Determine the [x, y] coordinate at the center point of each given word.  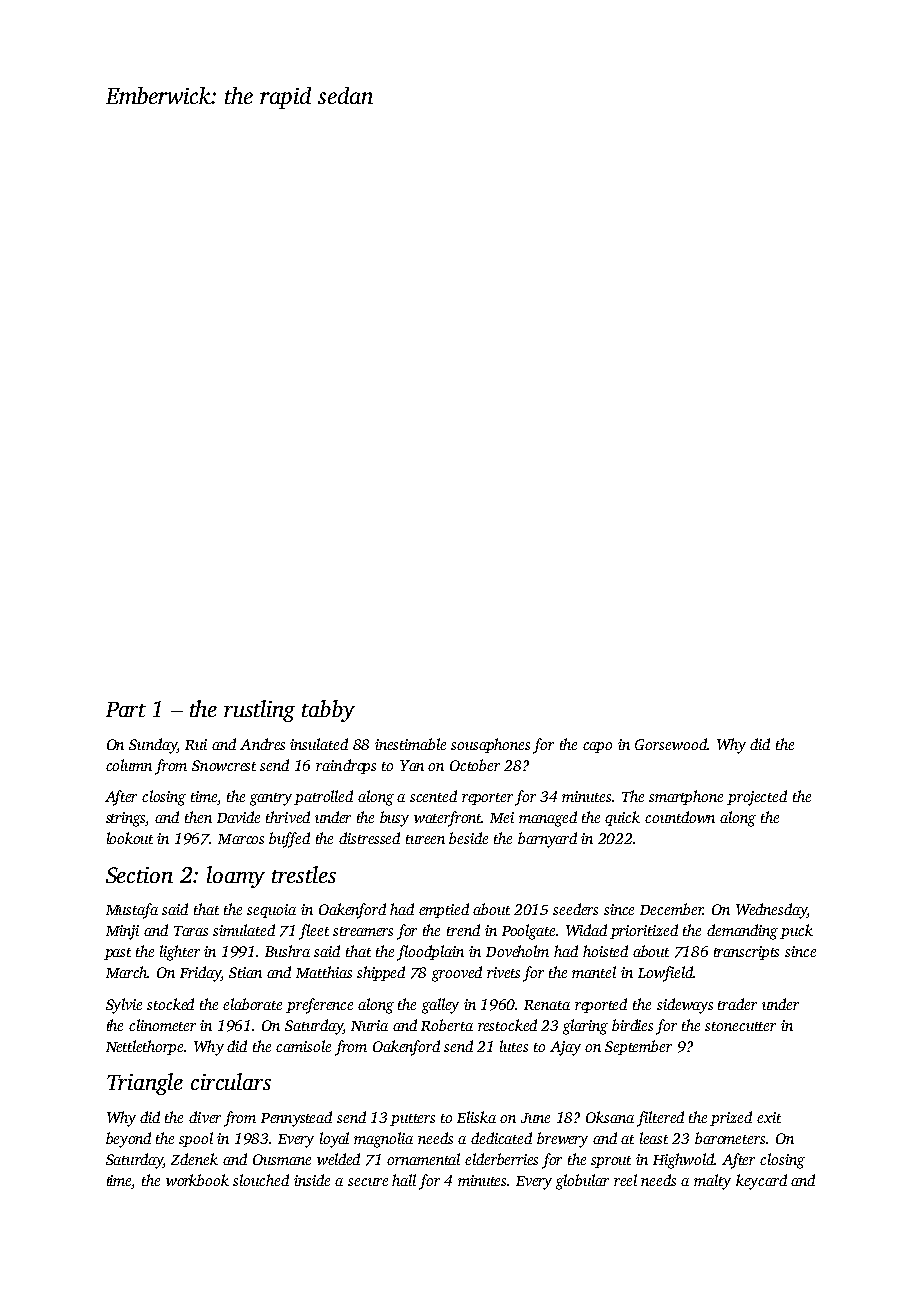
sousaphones [490, 745]
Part [126, 709]
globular [582, 1182]
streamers [363, 931]
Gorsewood [671, 744]
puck [796, 931]
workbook [197, 1180]
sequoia [271, 911]
